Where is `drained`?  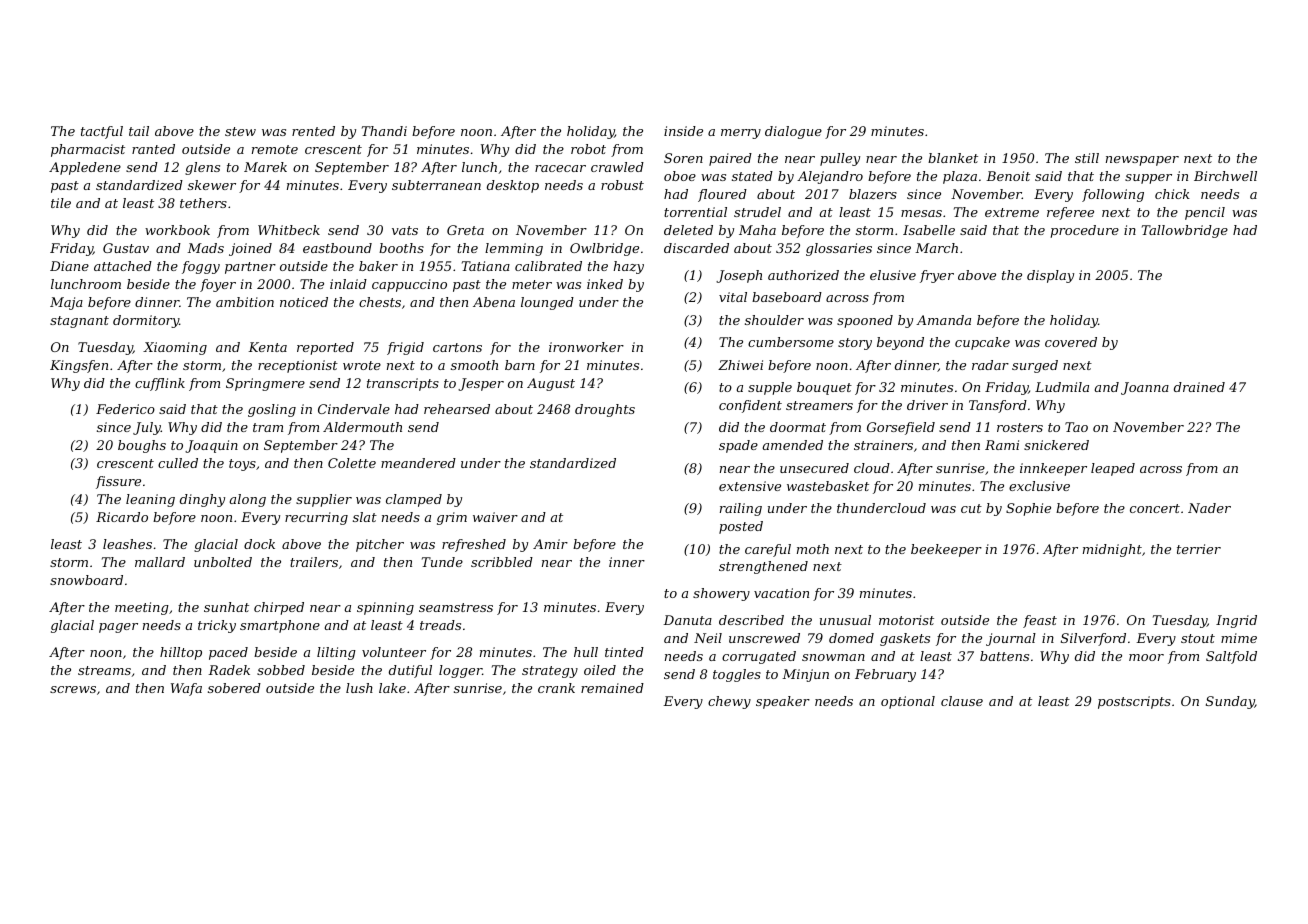 drained is located at coordinates (1199, 387).
